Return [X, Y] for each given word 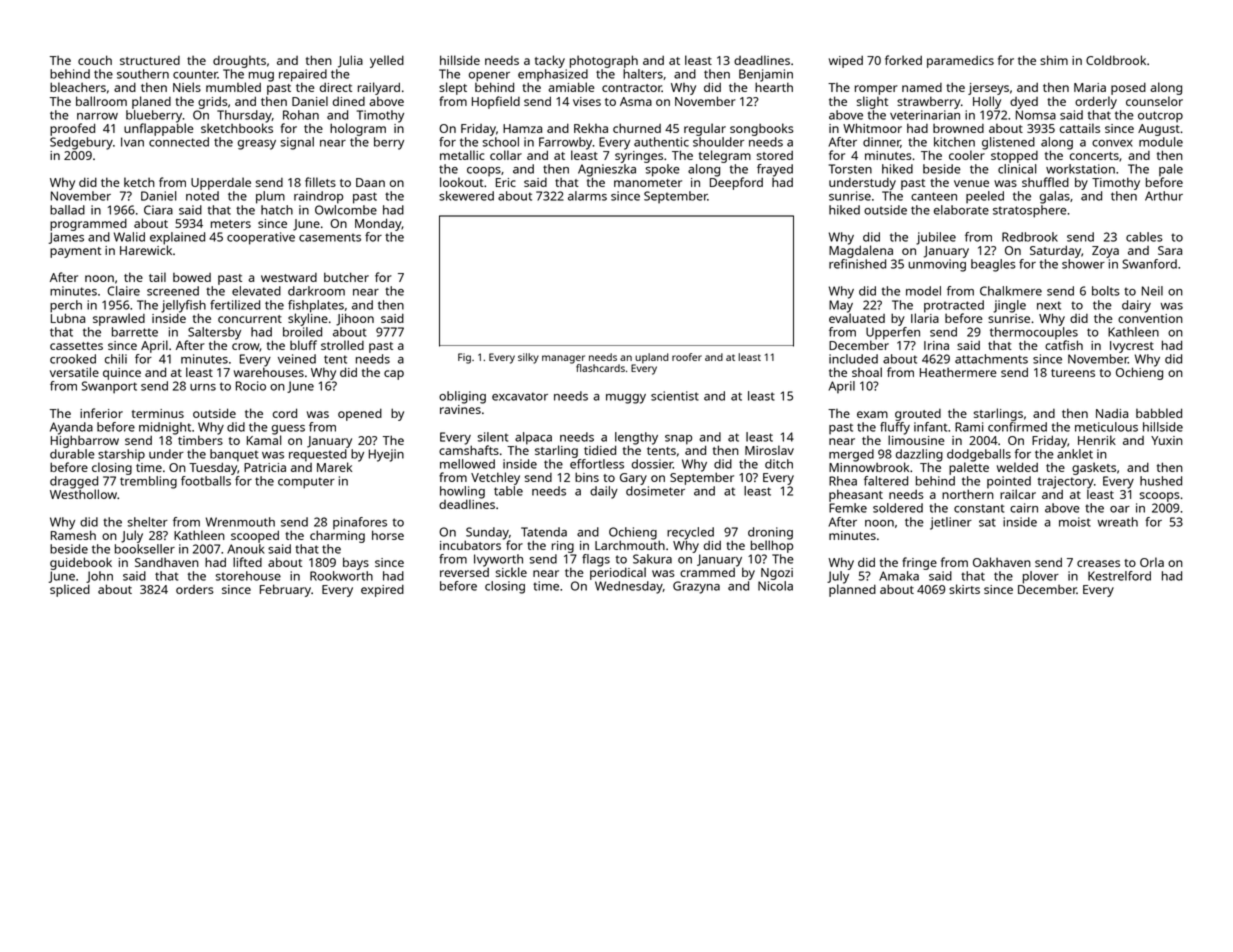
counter [195, 74]
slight [872, 102]
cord [285, 413]
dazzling [919, 455]
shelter [147, 522]
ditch [779, 464]
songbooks [762, 129]
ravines [460, 409]
